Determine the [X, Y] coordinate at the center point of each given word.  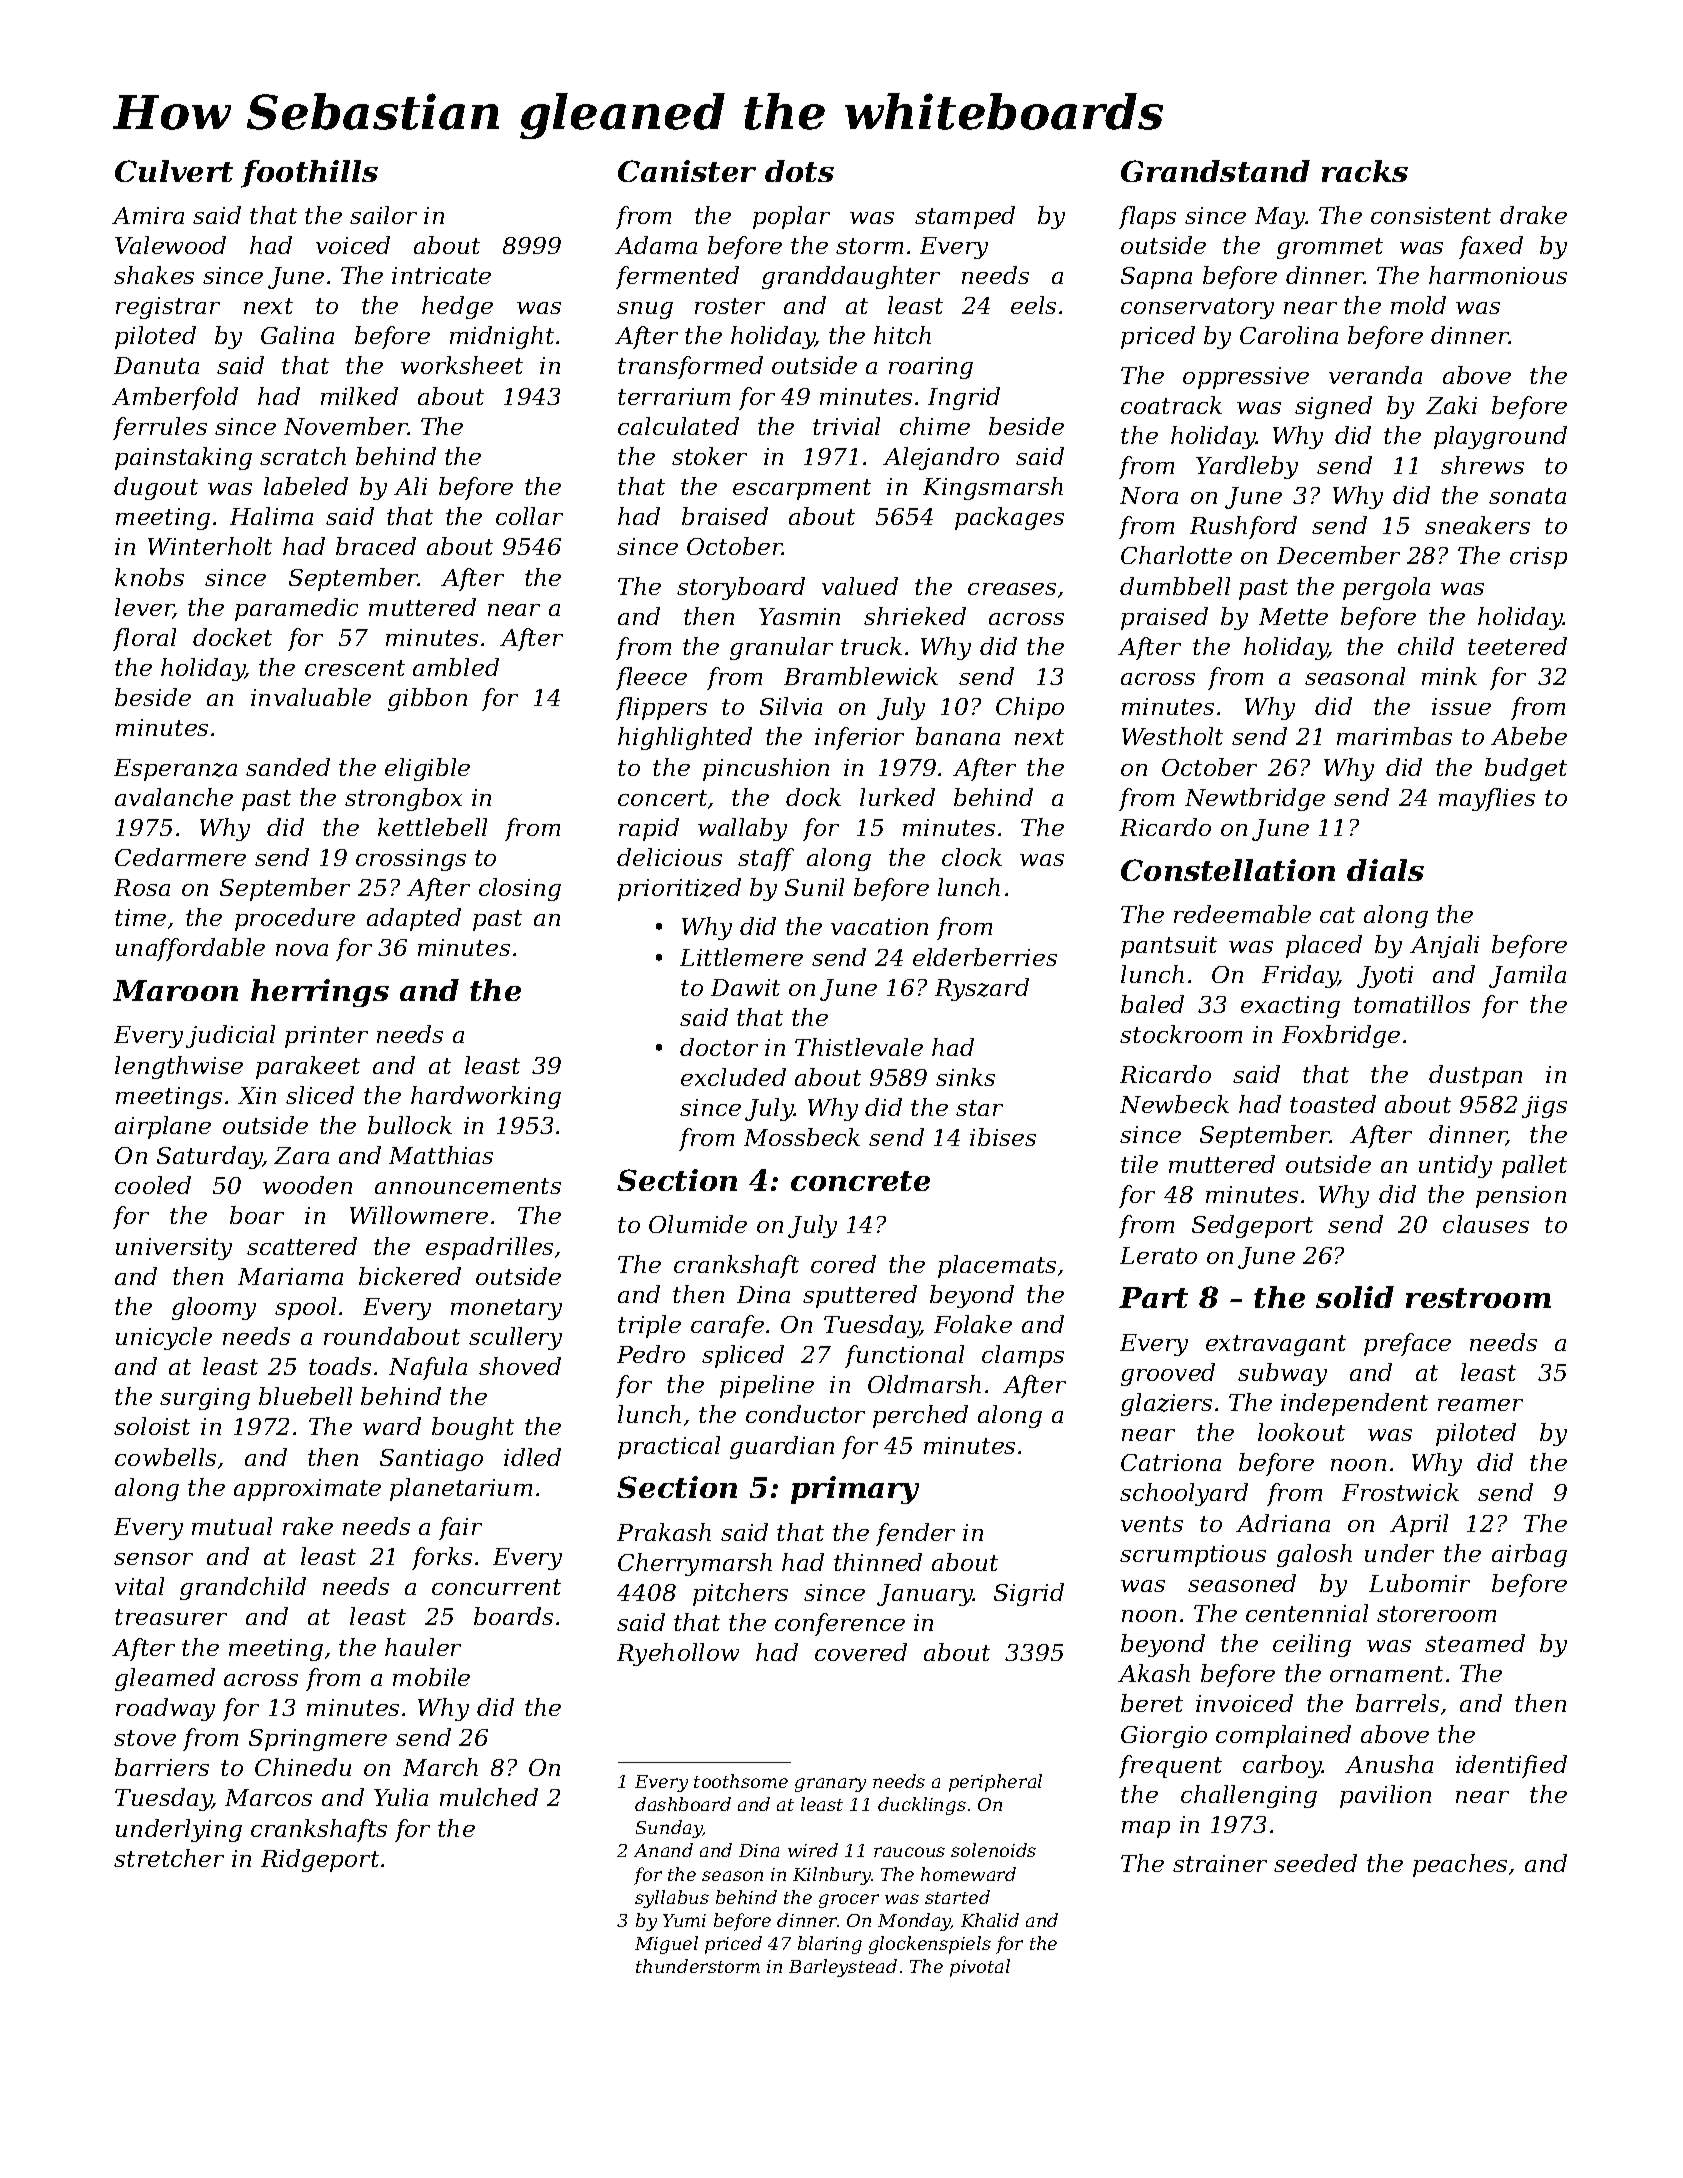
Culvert [174, 171]
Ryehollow [678, 1654]
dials [1385, 870]
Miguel [666, 1945]
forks [442, 1558]
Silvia [791, 706]
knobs [149, 577]
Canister [687, 171]
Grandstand [1215, 171]
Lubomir [1419, 1583]
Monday [914, 1922]
